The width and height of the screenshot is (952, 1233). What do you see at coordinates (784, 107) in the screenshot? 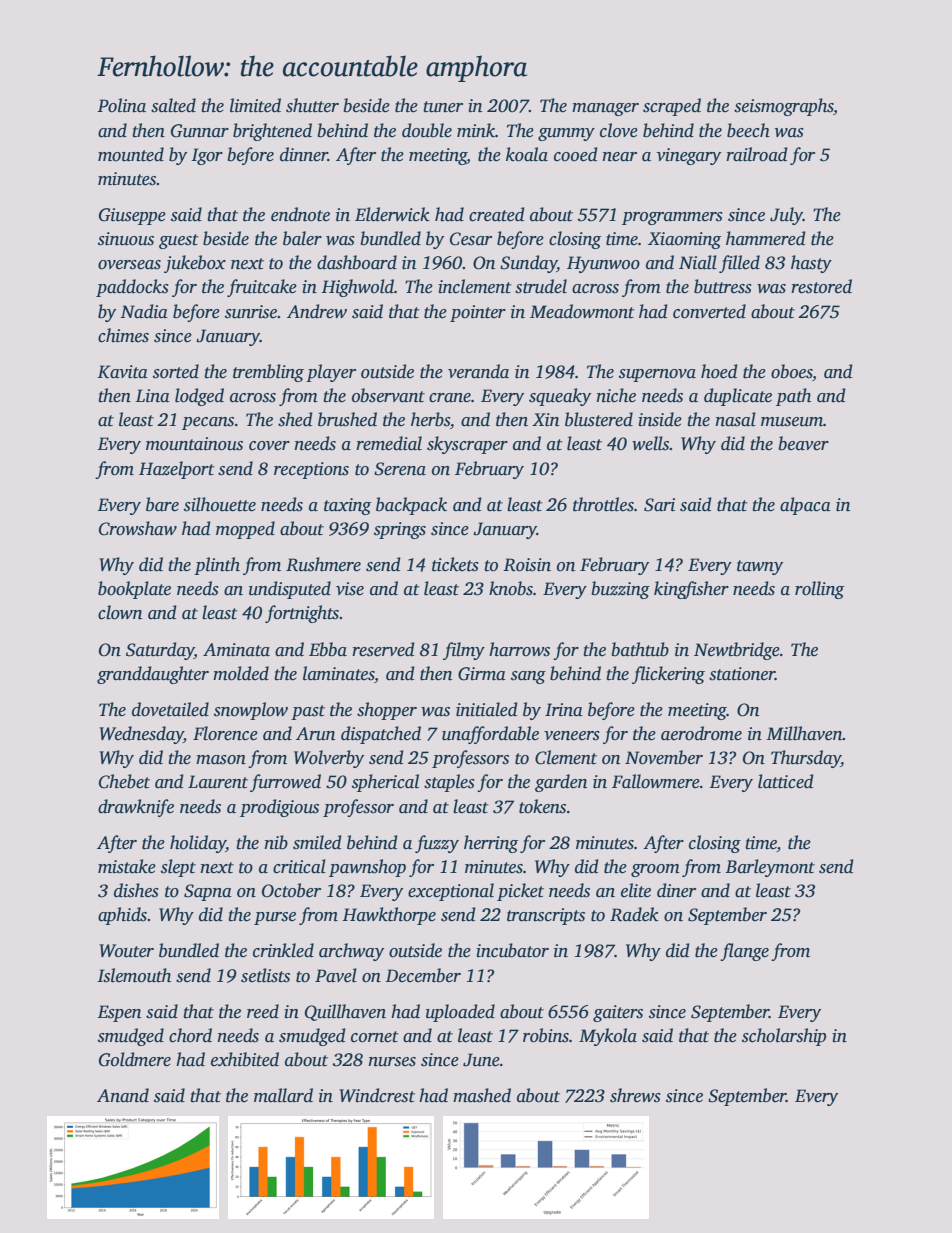
I see `seismographs` at bounding box center [784, 107].
